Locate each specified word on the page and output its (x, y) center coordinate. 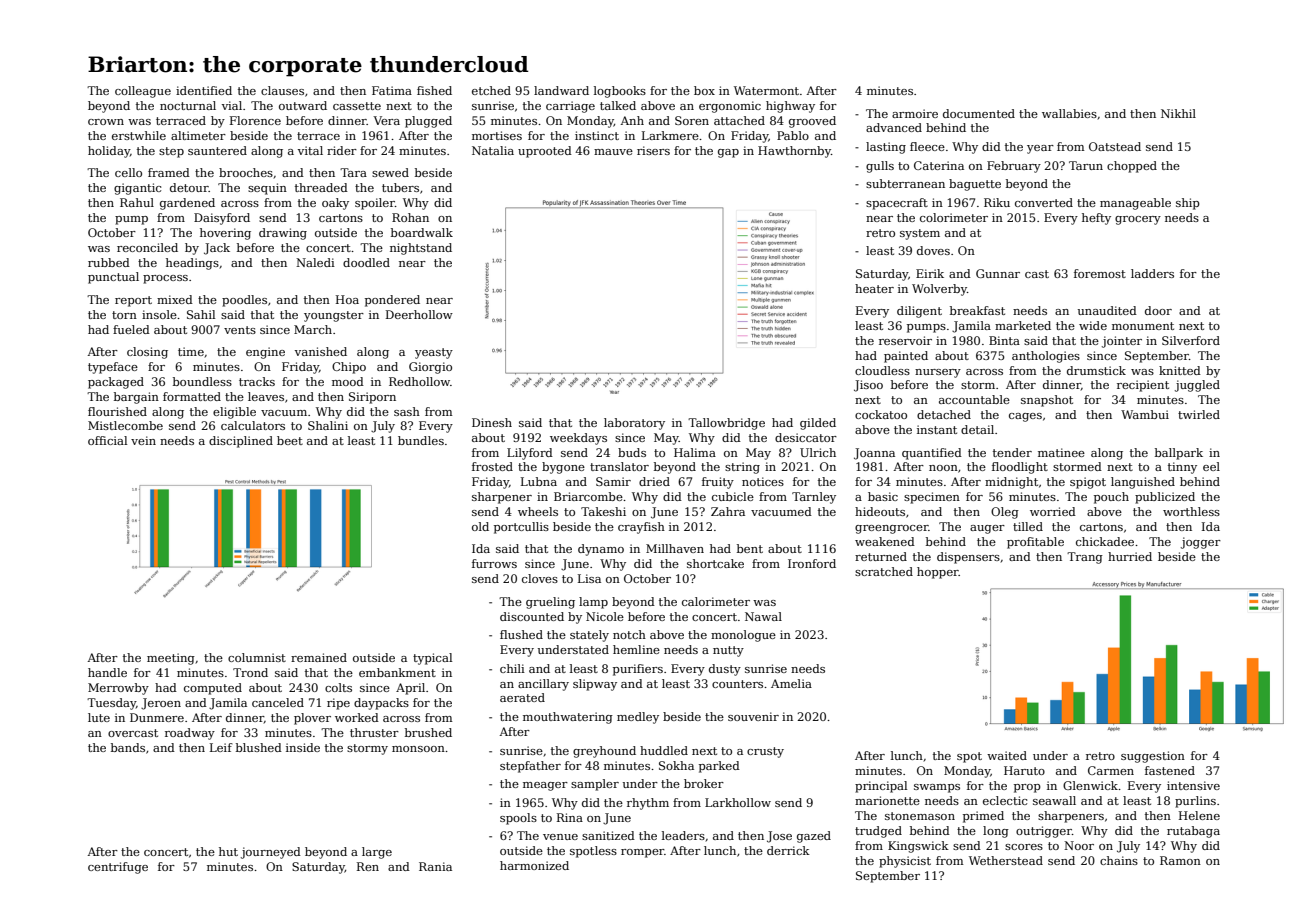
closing (147, 353)
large (377, 853)
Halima (695, 452)
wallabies (1069, 113)
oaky (335, 204)
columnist (257, 657)
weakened (885, 541)
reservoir (905, 340)
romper (642, 853)
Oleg (1005, 513)
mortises (497, 135)
